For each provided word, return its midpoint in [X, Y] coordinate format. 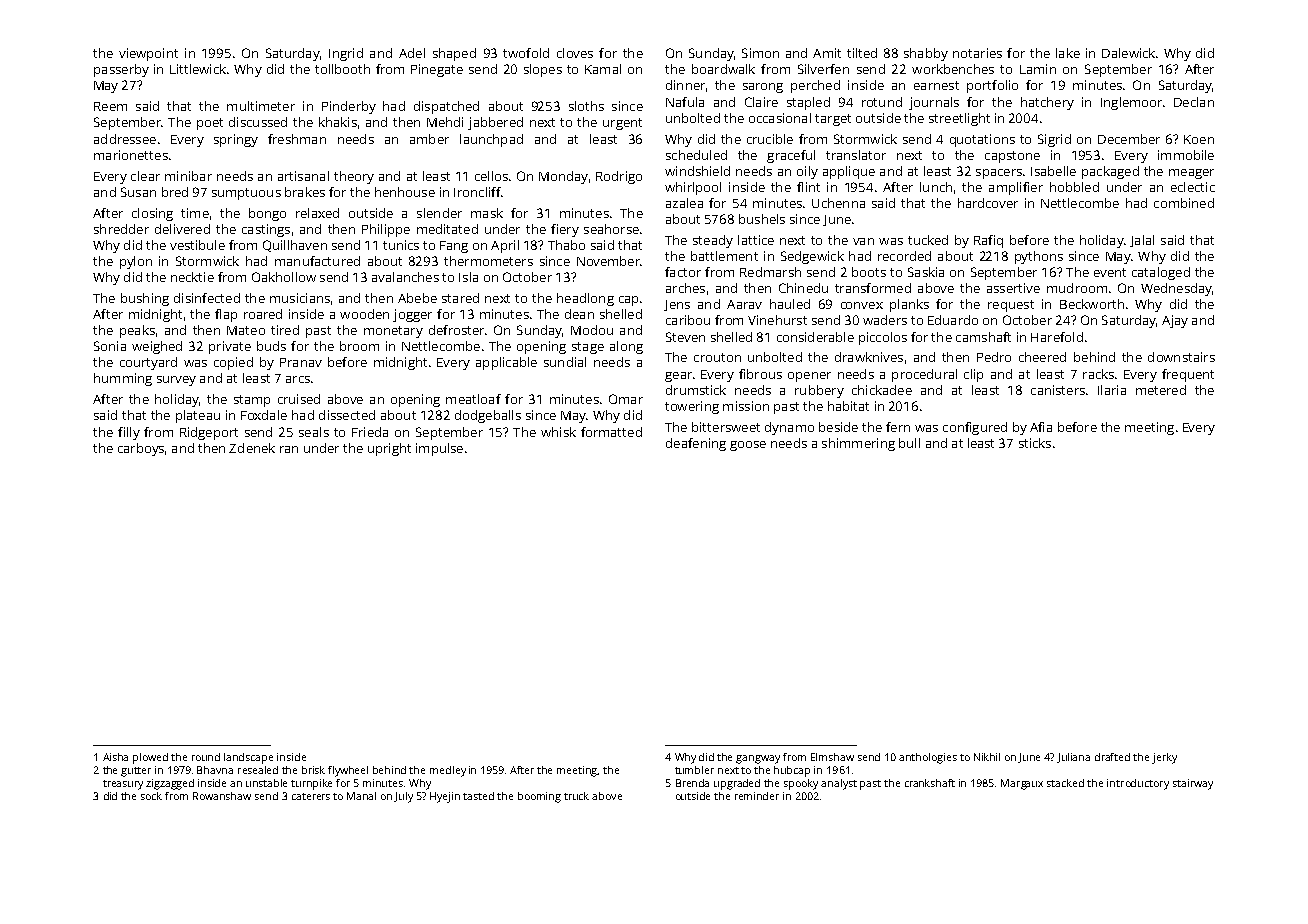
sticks [1035, 443]
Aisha [115, 757]
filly [129, 433]
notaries [977, 53]
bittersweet [726, 427]
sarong [763, 88]
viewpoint [148, 54]
